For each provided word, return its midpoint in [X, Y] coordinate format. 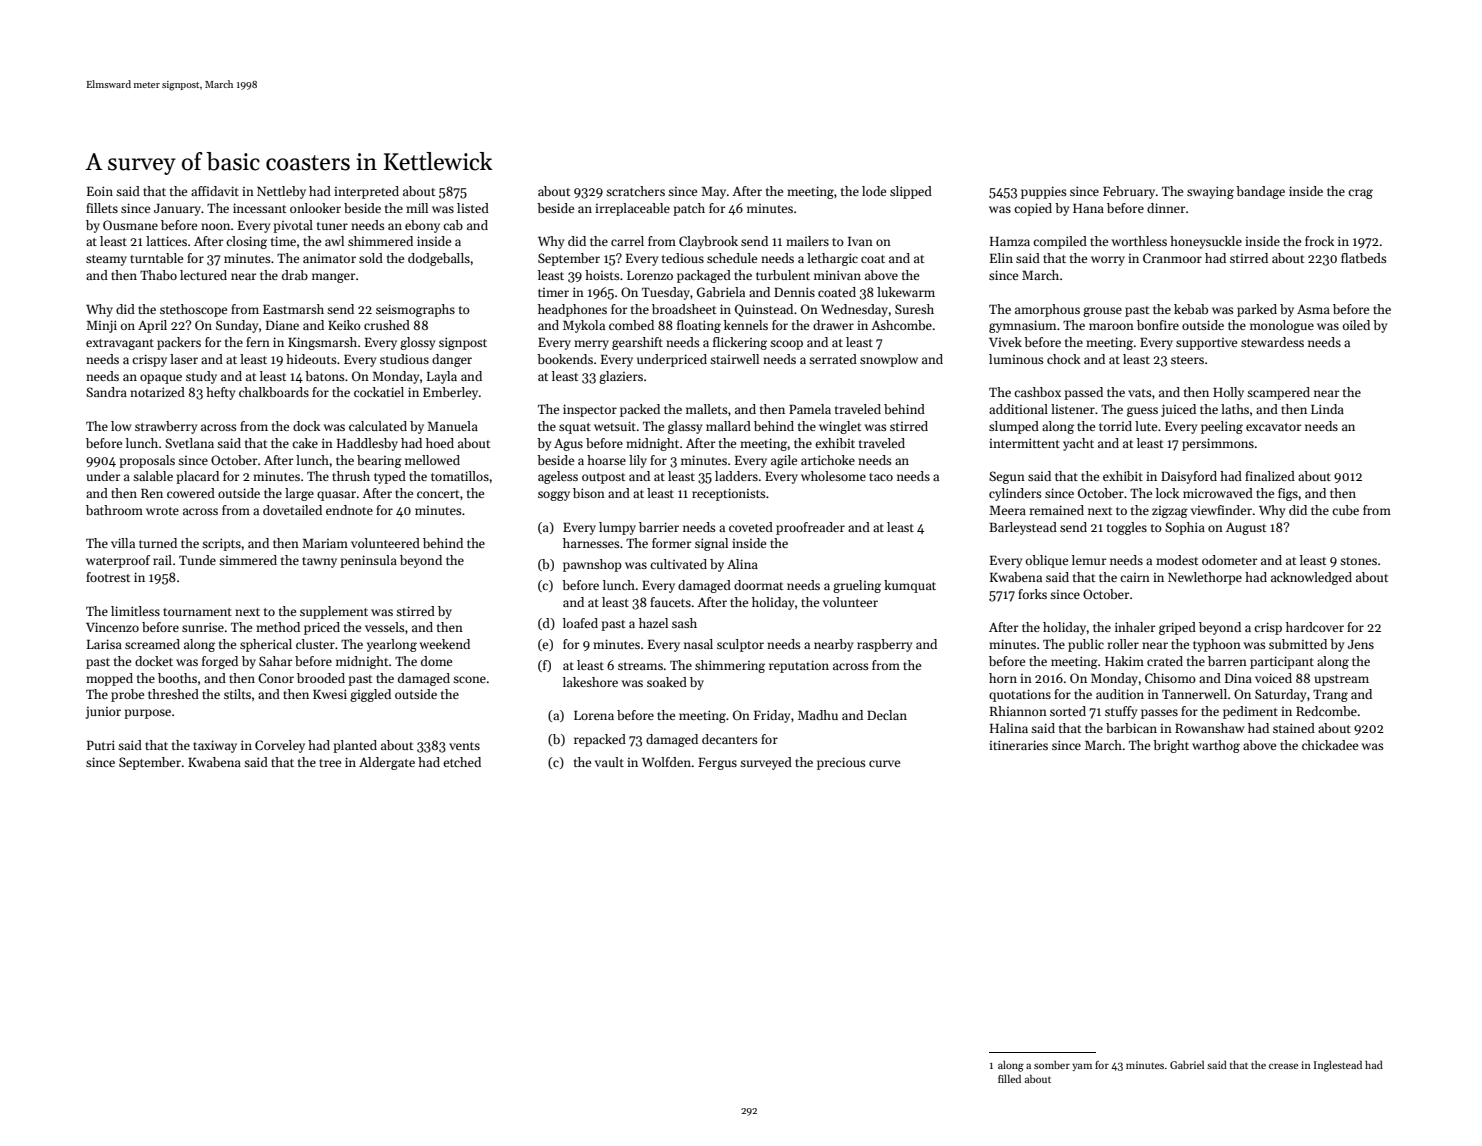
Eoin [100, 191]
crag [1360, 194]
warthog [1216, 746]
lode [874, 191]
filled [1009, 1078]
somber [1052, 1065]
